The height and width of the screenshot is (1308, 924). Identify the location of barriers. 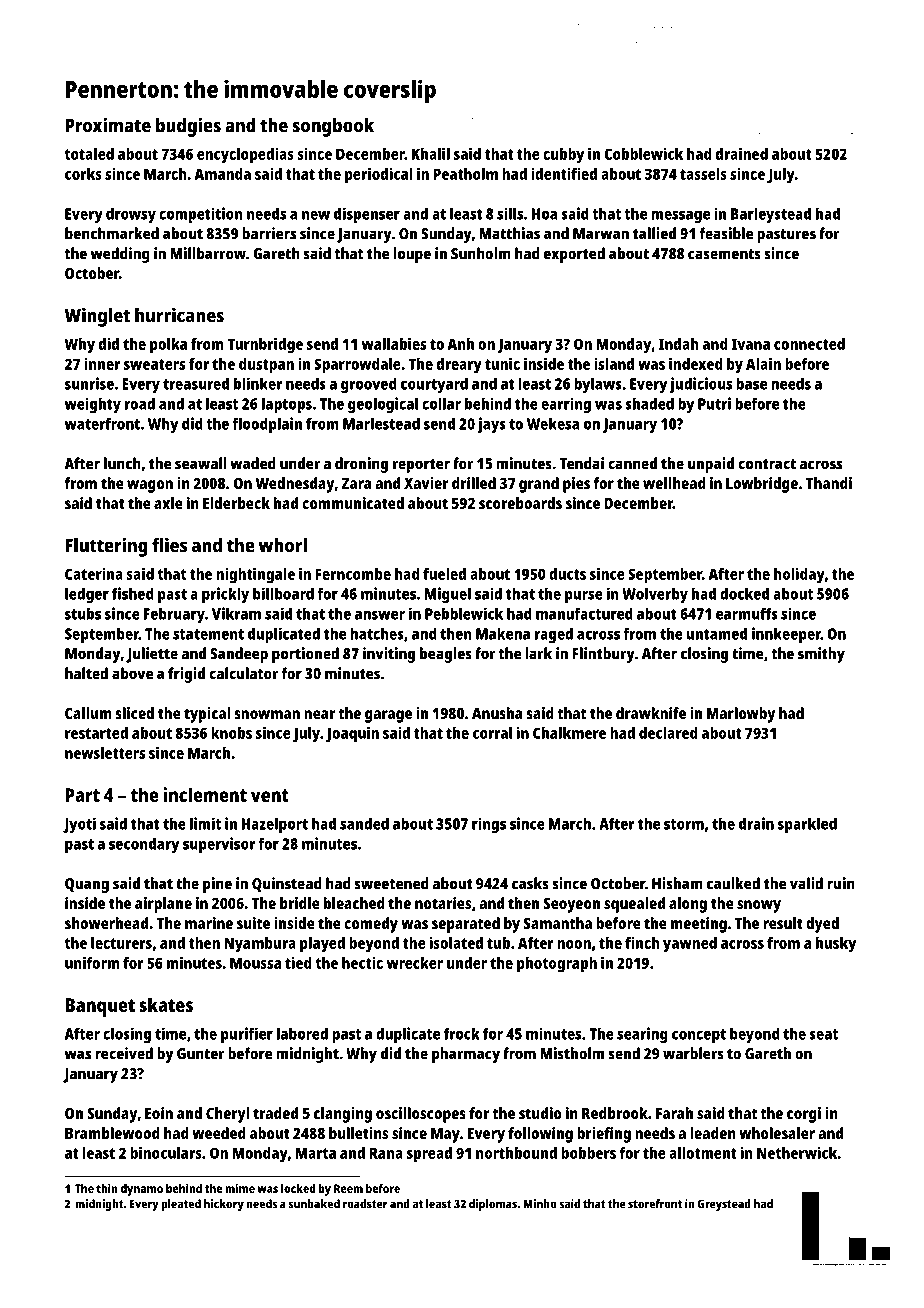
(269, 233).
